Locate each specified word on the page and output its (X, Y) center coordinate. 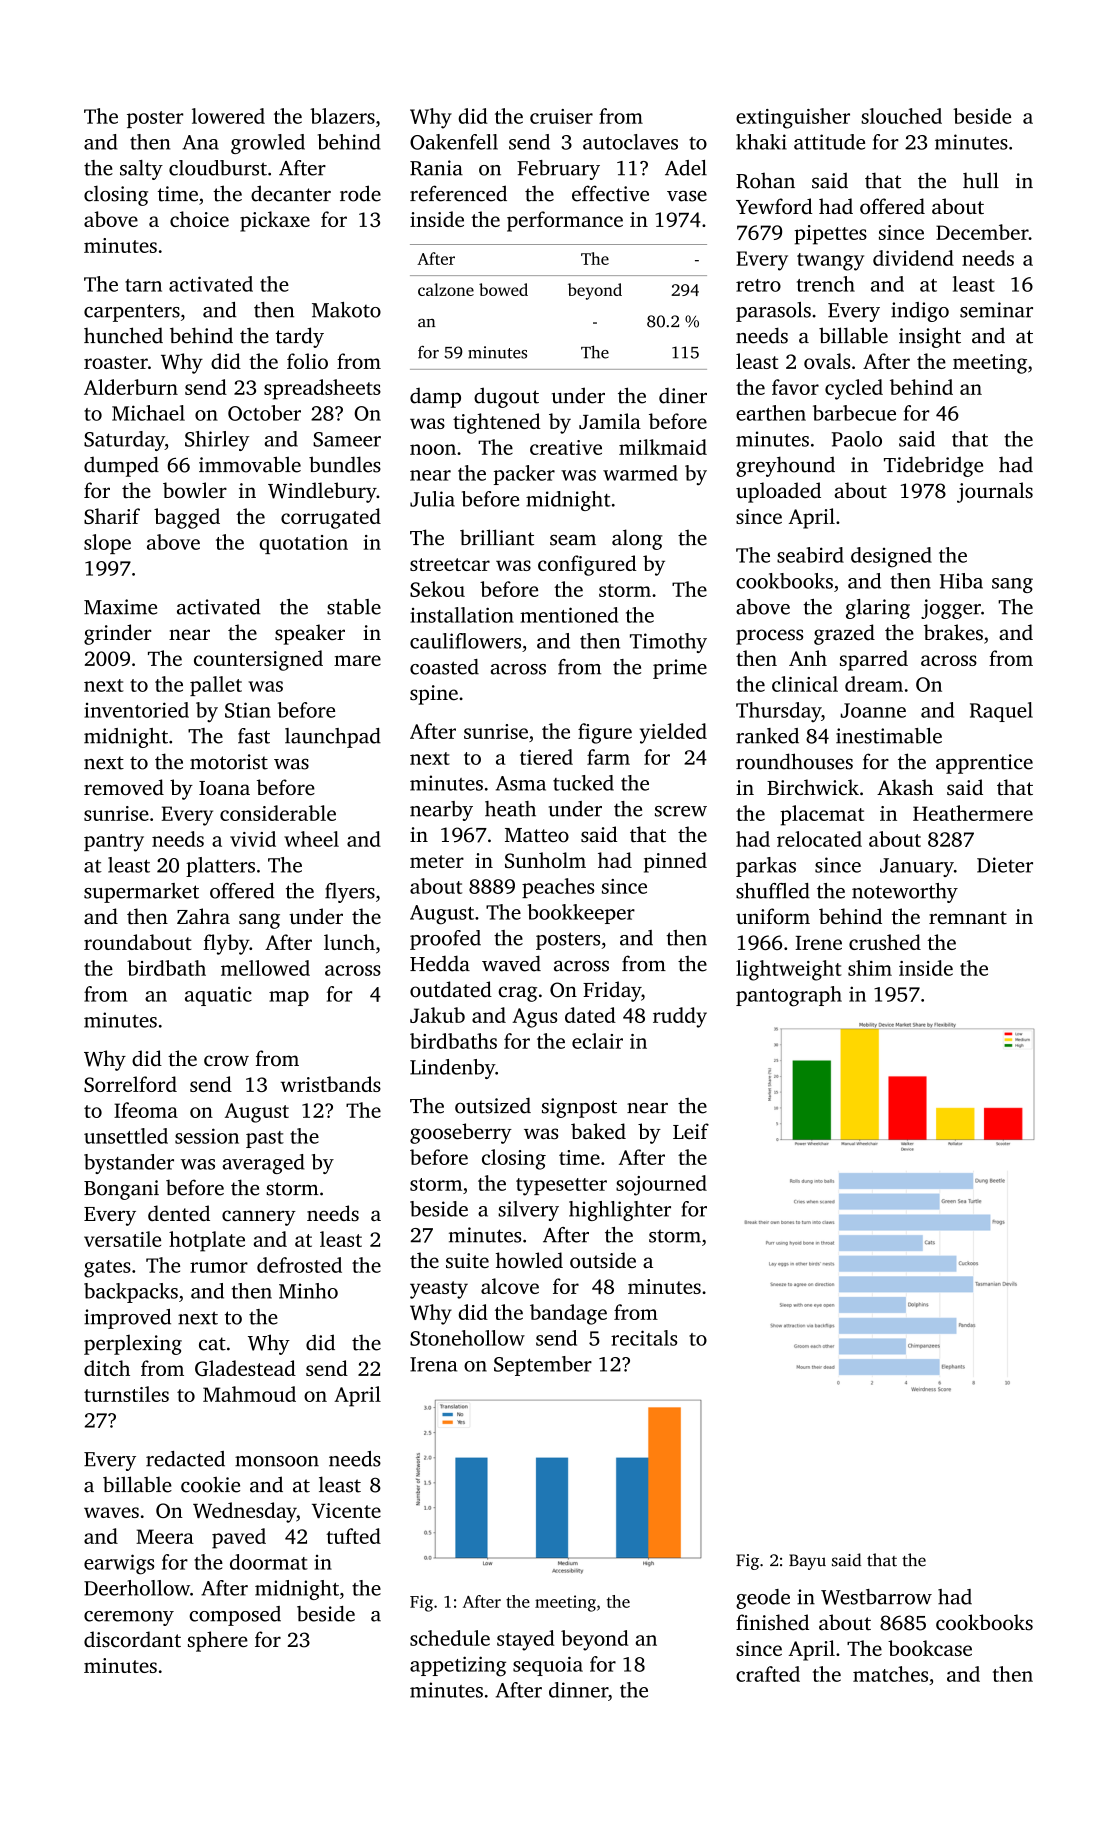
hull (981, 180)
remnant (968, 917)
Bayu (807, 1562)
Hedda (440, 963)
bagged (187, 518)
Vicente (346, 1510)
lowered (228, 116)
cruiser (561, 116)
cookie (210, 1484)
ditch (107, 1368)
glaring (878, 609)
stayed (526, 1640)
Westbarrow (876, 1597)
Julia (432, 499)
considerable (278, 813)
